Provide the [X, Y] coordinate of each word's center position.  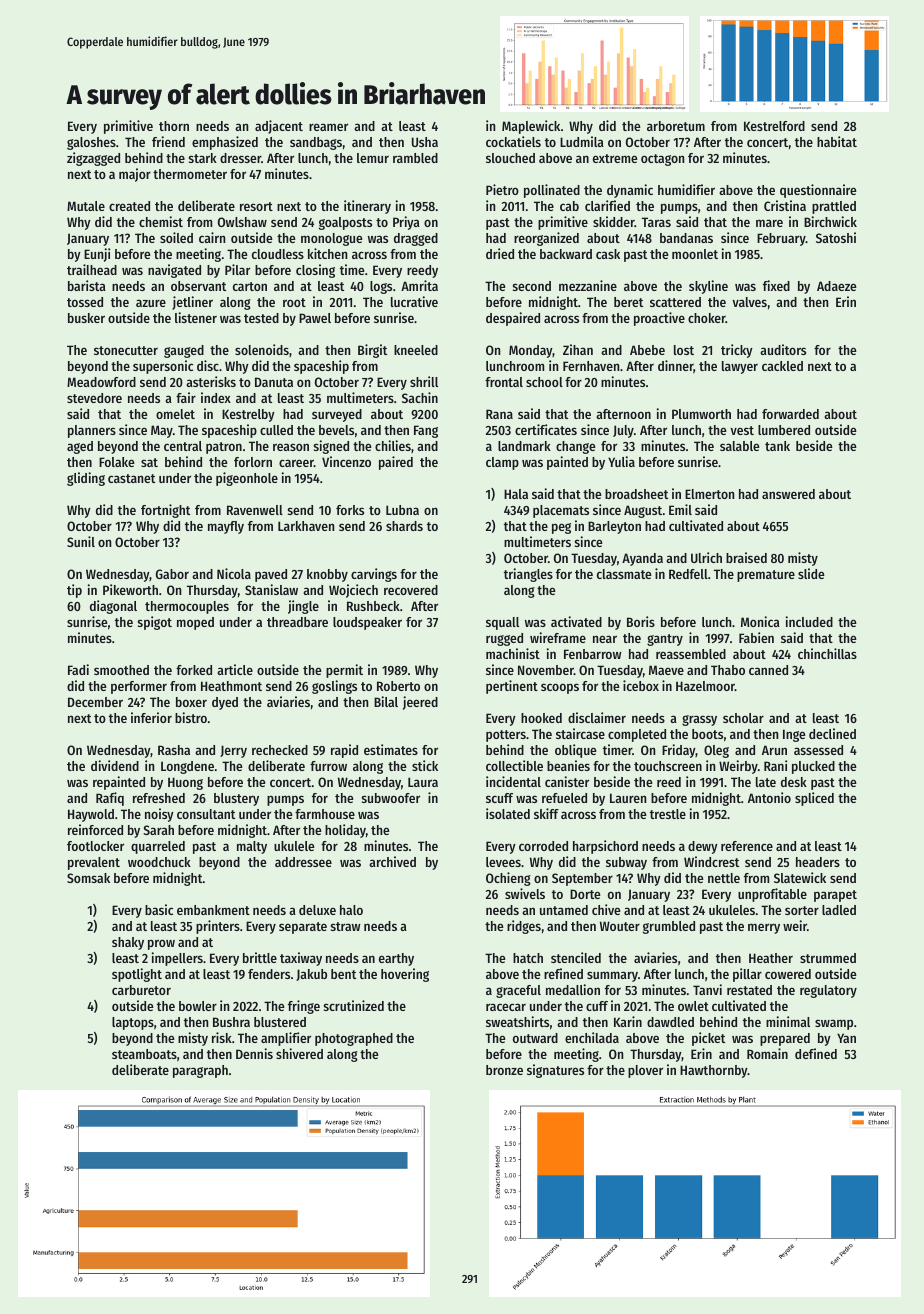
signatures [555, 1071]
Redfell [688, 574]
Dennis [254, 1053]
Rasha [174, 750]
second [532, 286]
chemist [161, 221]
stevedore [94, 398]
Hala [516, 494]
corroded [543, 846]
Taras [656, 222]
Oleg [716, 751]
